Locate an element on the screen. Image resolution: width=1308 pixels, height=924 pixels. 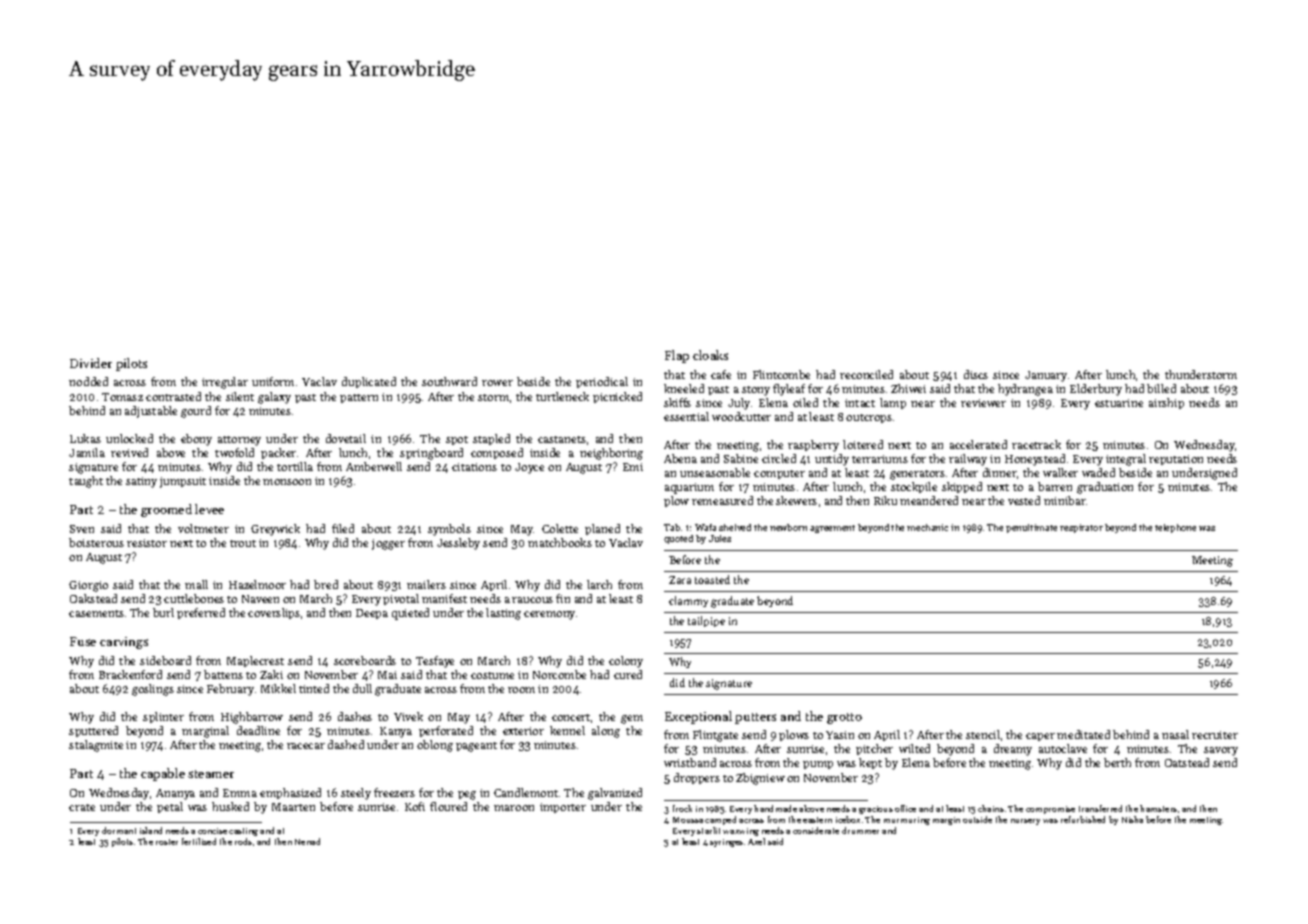
cloaks is located at coordinates (710, 355).
